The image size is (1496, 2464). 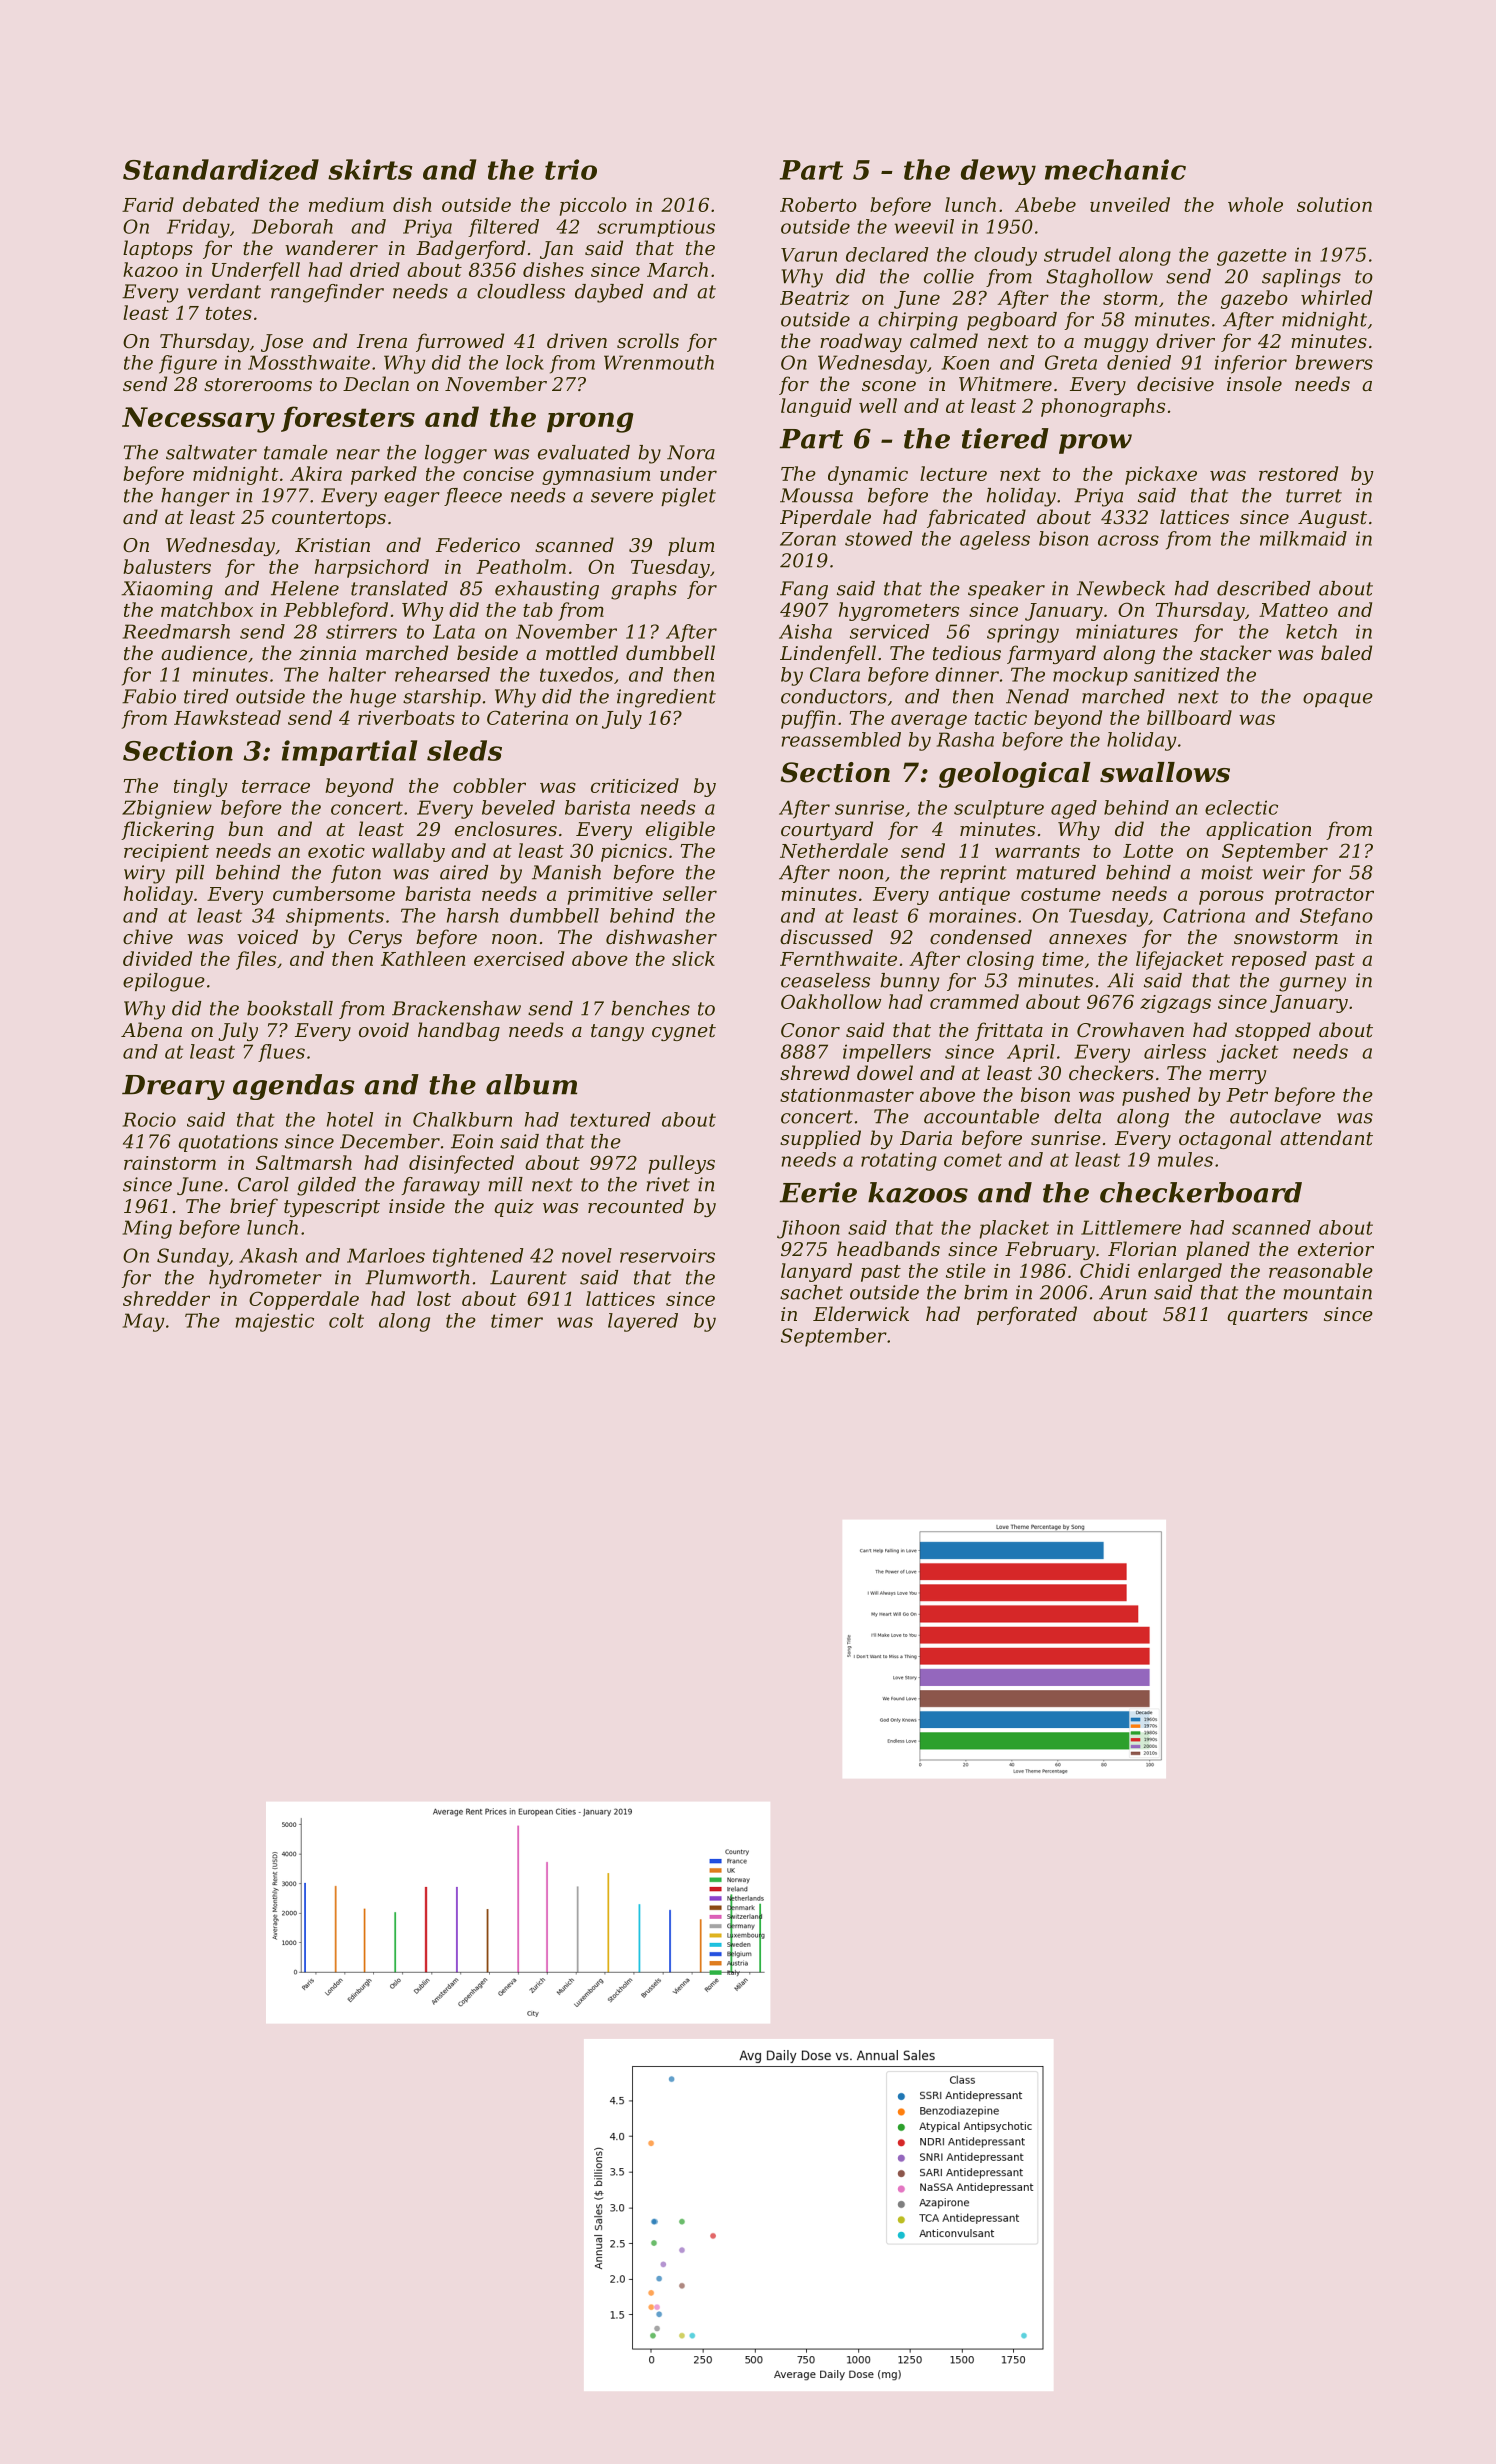 I want to click on stowed, so click(x=878, y=538).
